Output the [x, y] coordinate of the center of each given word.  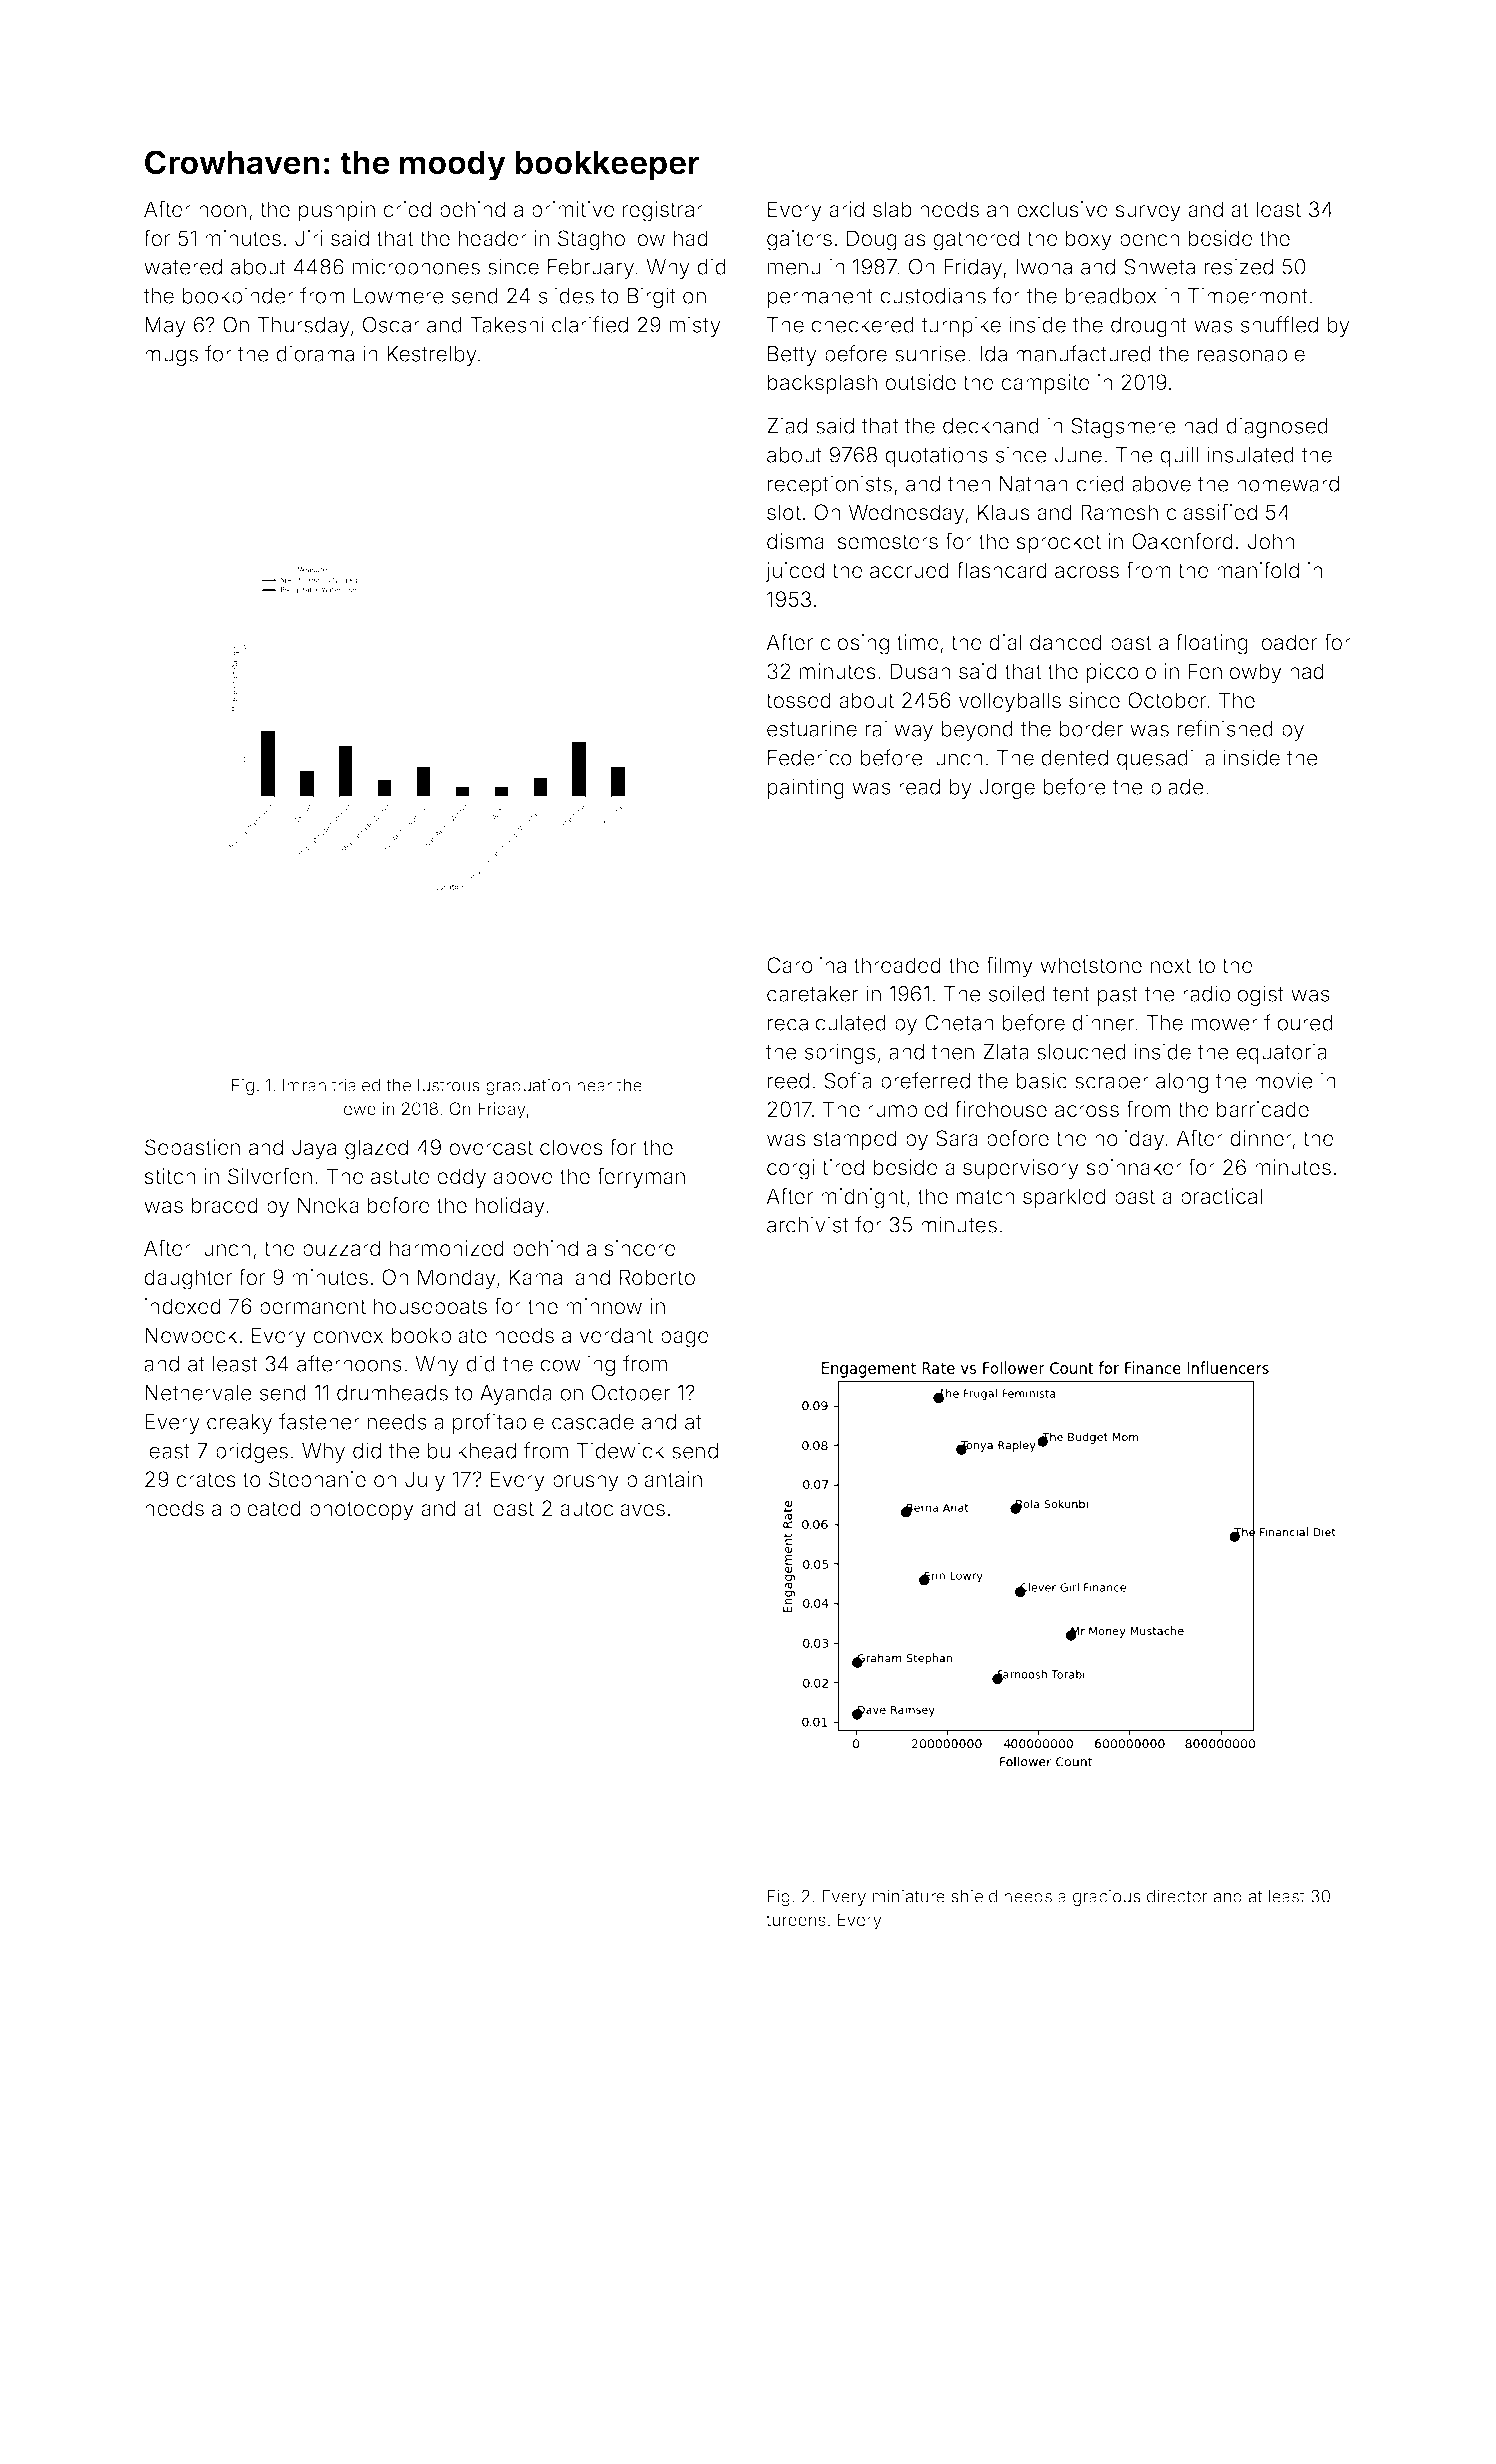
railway [899, 730]
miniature [909, 1896]
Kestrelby [432, 356]
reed [788, 1081]
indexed [183, 1306]
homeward [1288, 484]
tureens [796, 1920]
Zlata [1006, 1052]
